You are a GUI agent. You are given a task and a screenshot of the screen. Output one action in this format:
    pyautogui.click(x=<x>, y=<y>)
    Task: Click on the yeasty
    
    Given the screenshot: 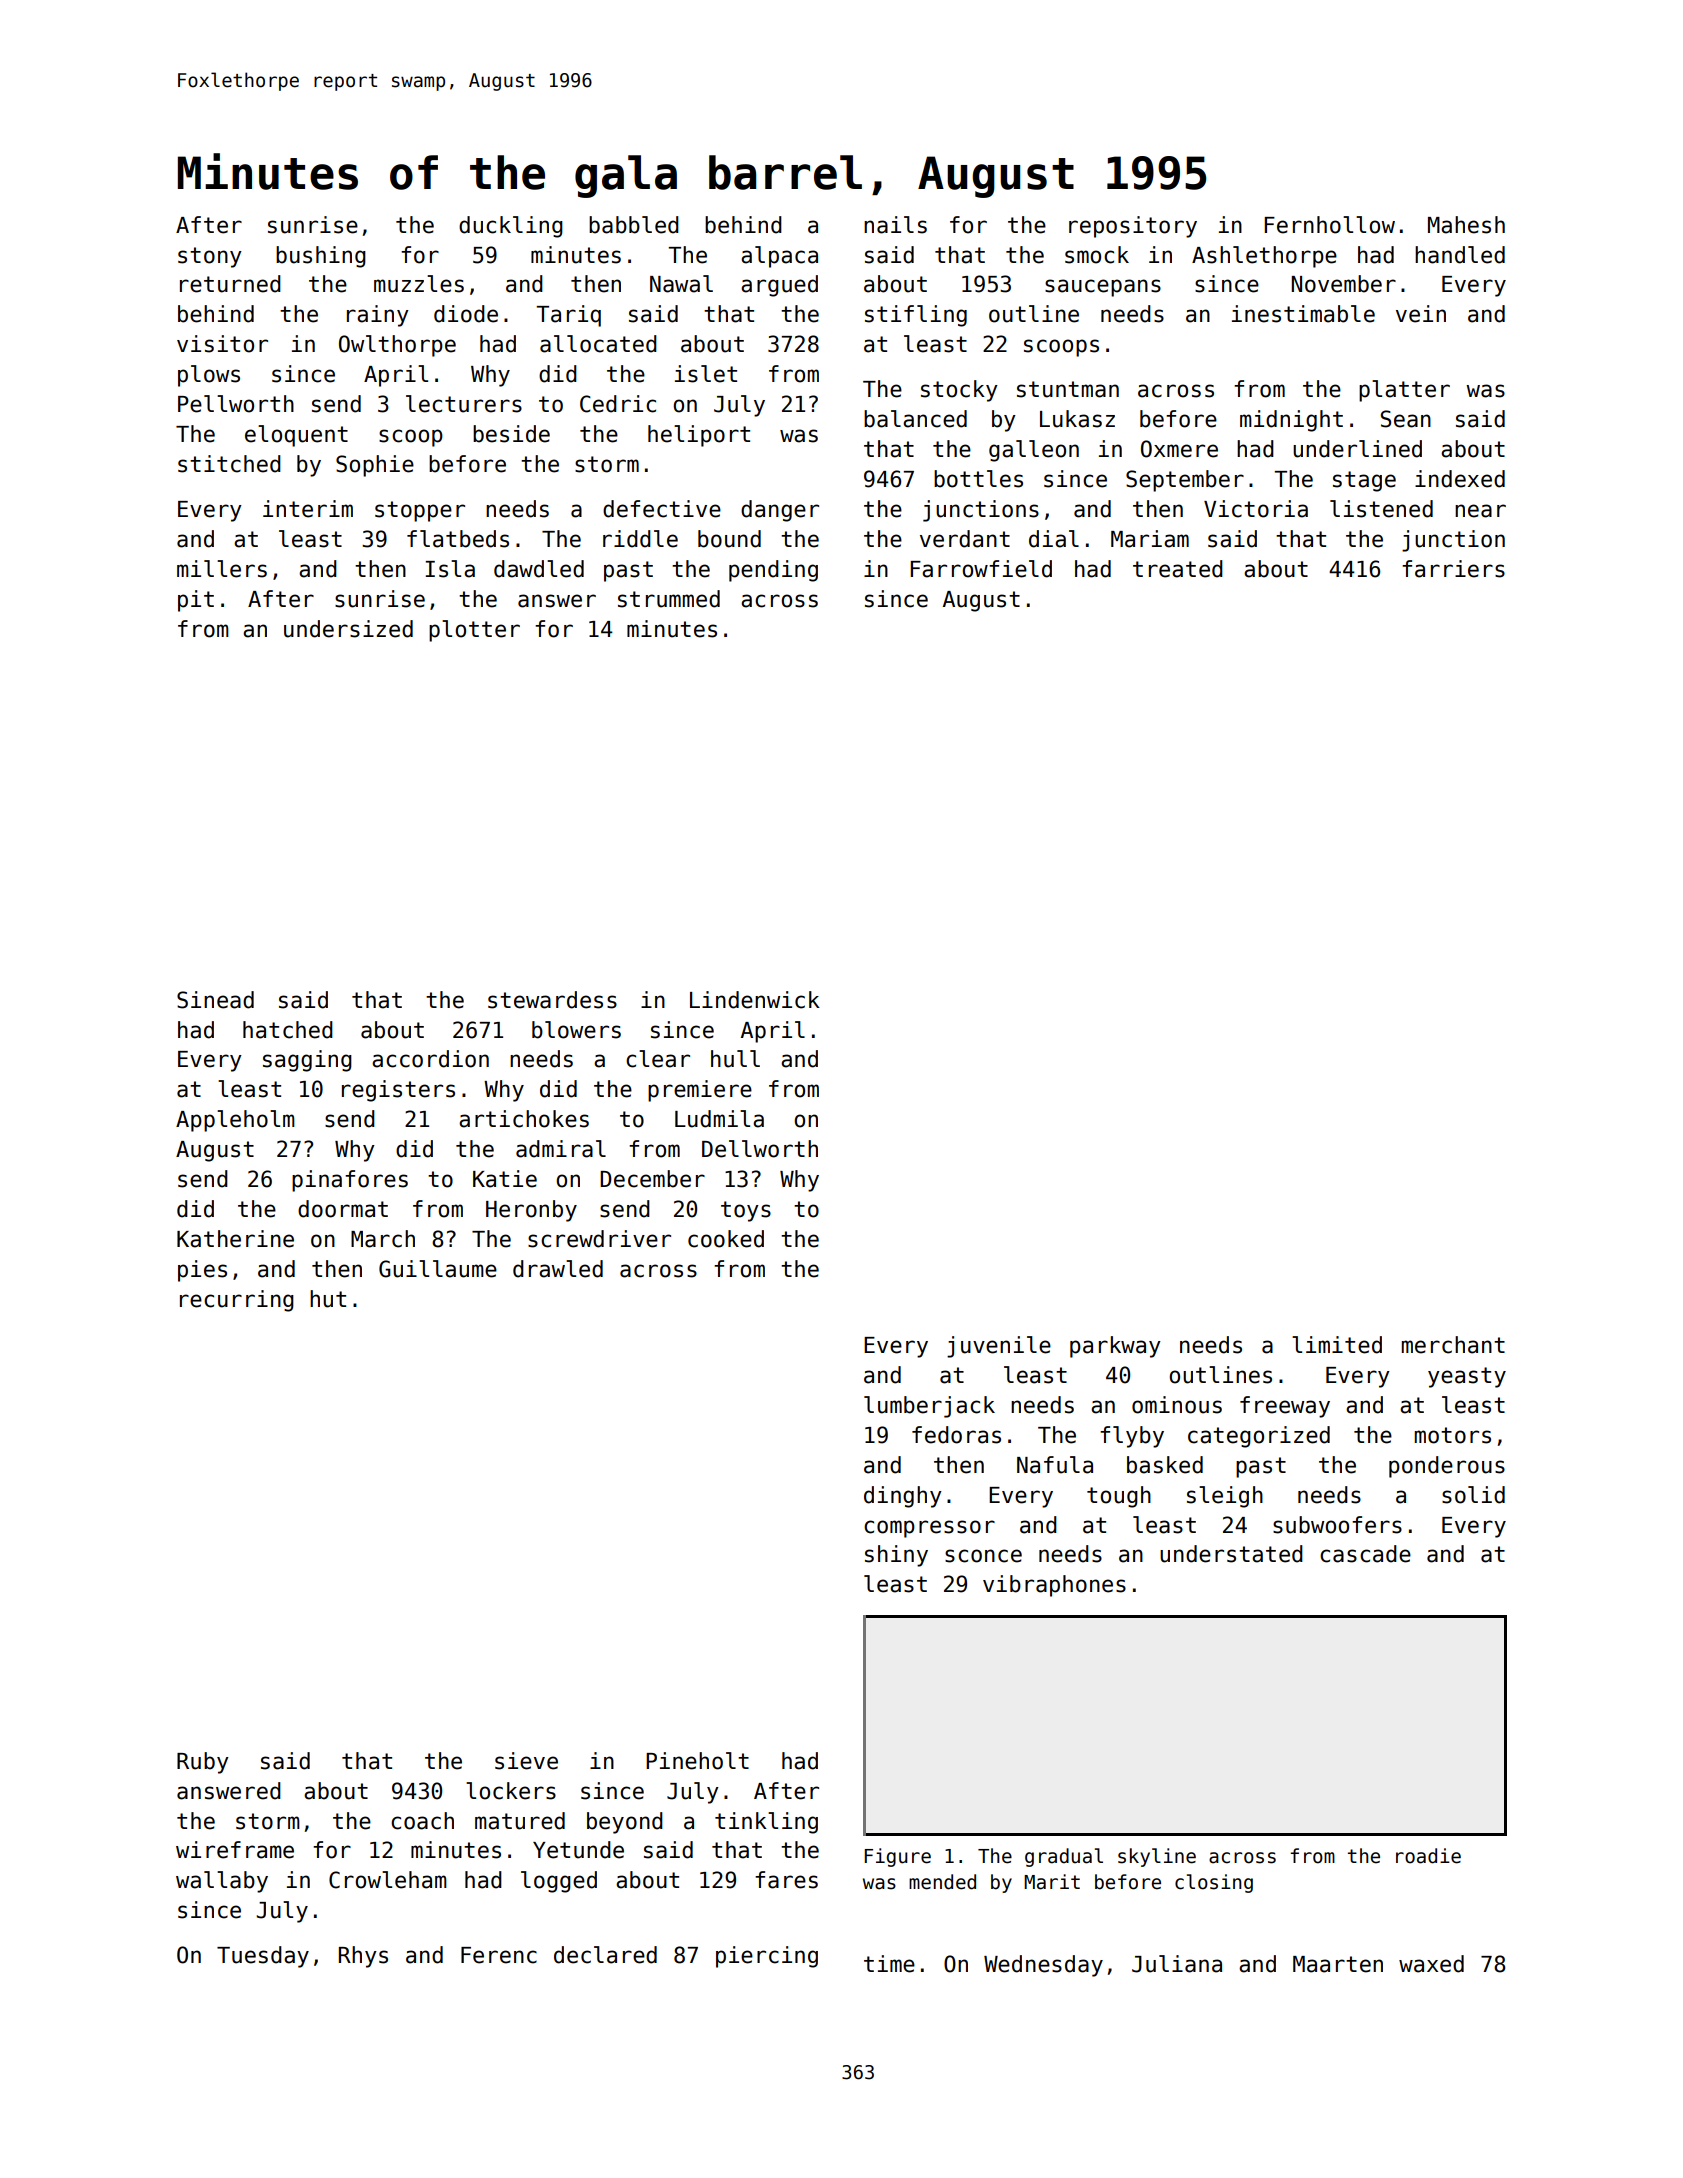 What is the action you would take?
    pyautogui.click(x=1467, y=1377)
